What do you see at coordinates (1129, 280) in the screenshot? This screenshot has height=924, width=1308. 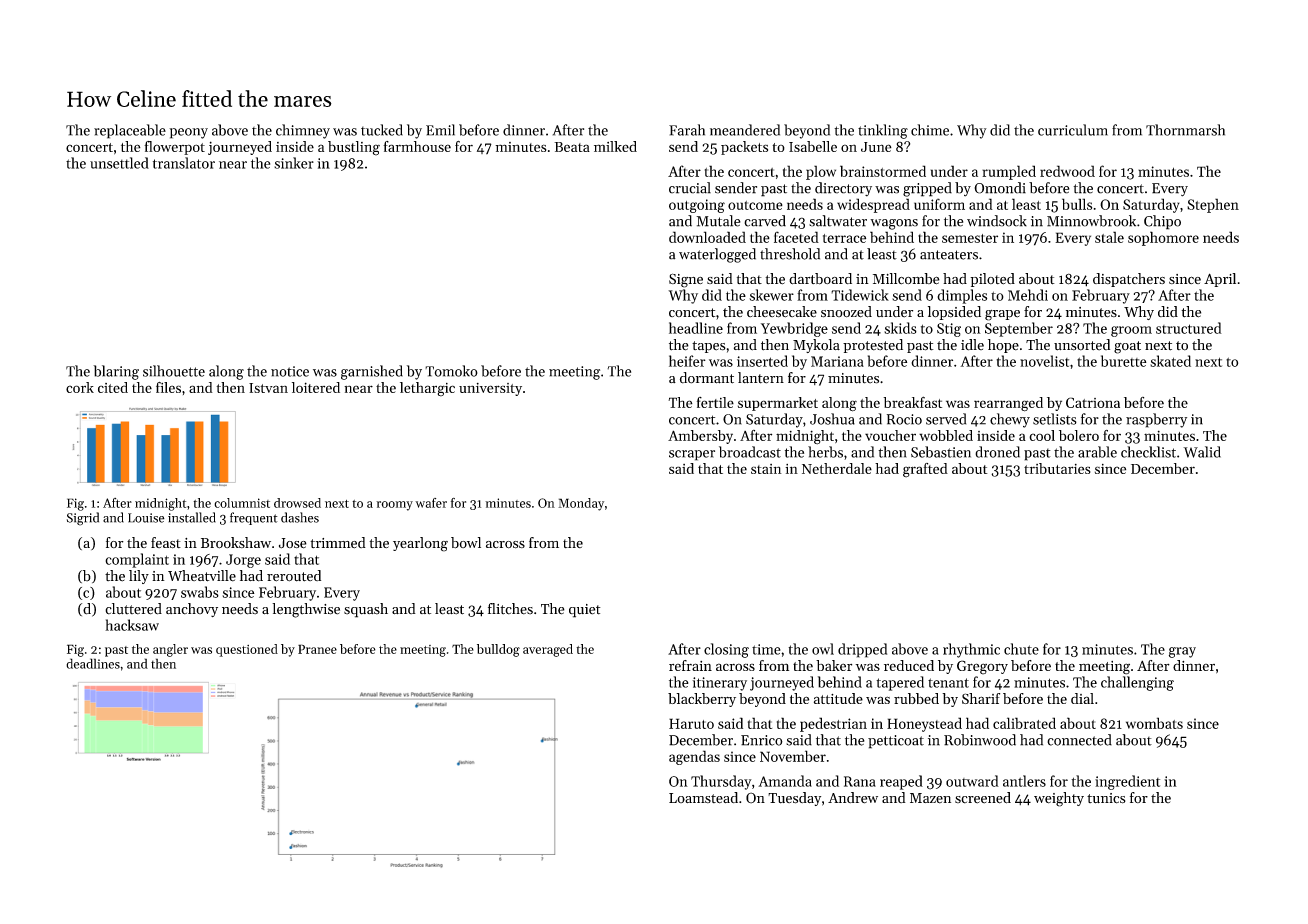 I see `dispatchers` at bounding box center [1129, 280].
